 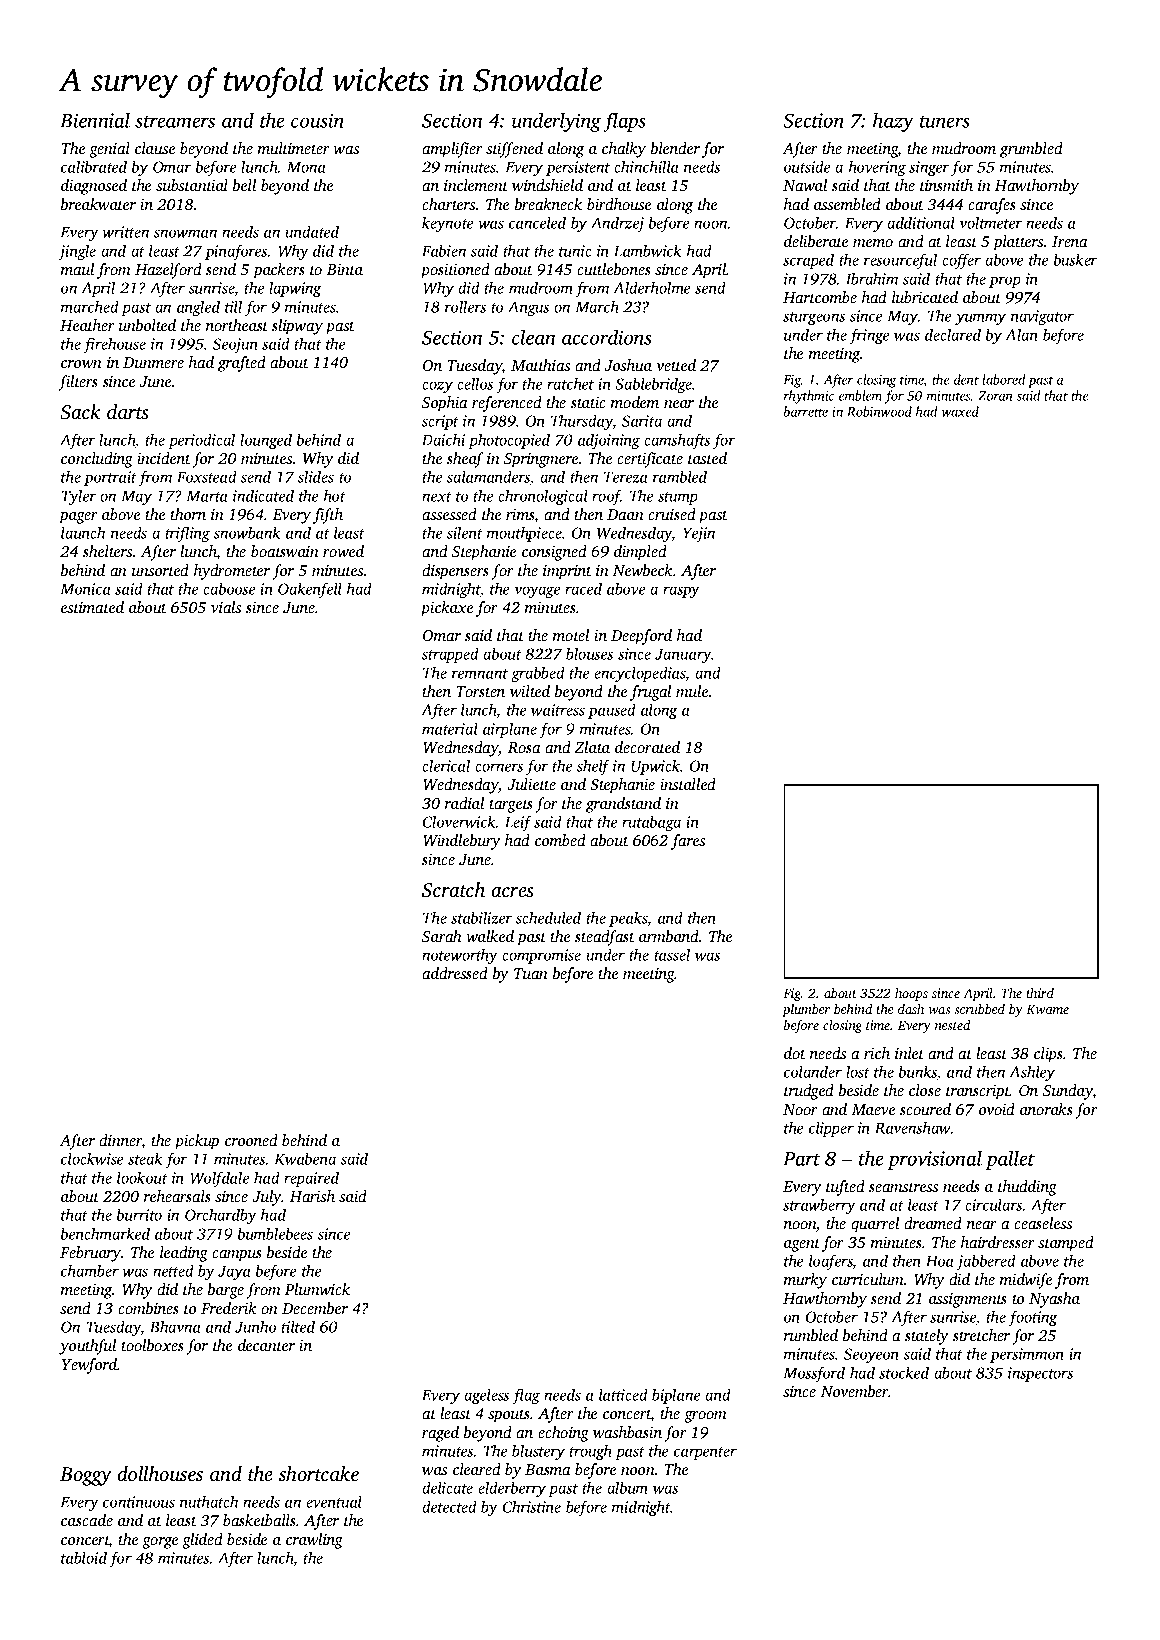 What do you see at coordinates (588, 402) in the screenshot?
I see `static` at bounding box center [588, 402].
